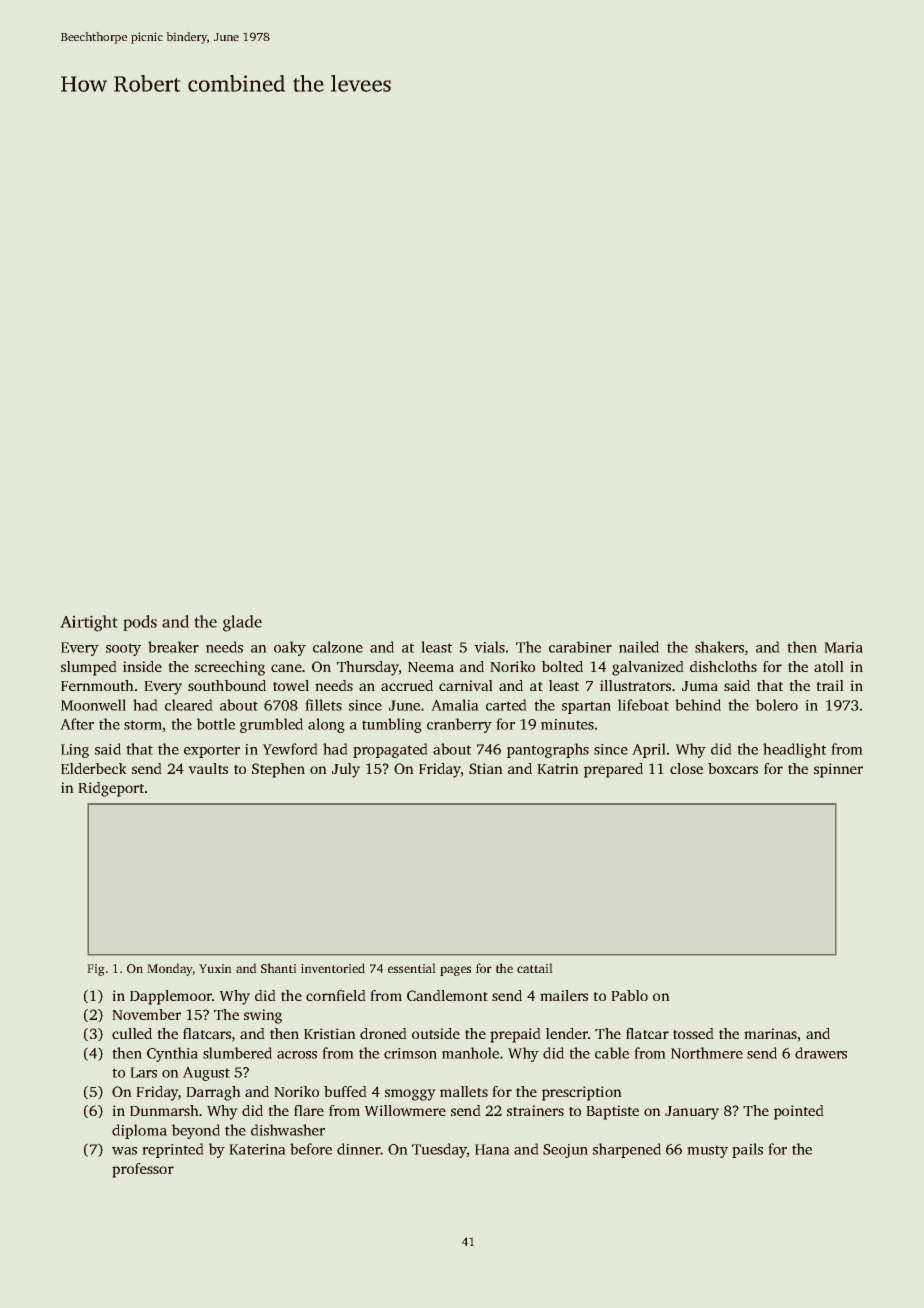 This document has width=924, height=1308. What do you see at coordinates (470, 1053) in the document?
I see `manhole` at bounding box center [470, 1053].
